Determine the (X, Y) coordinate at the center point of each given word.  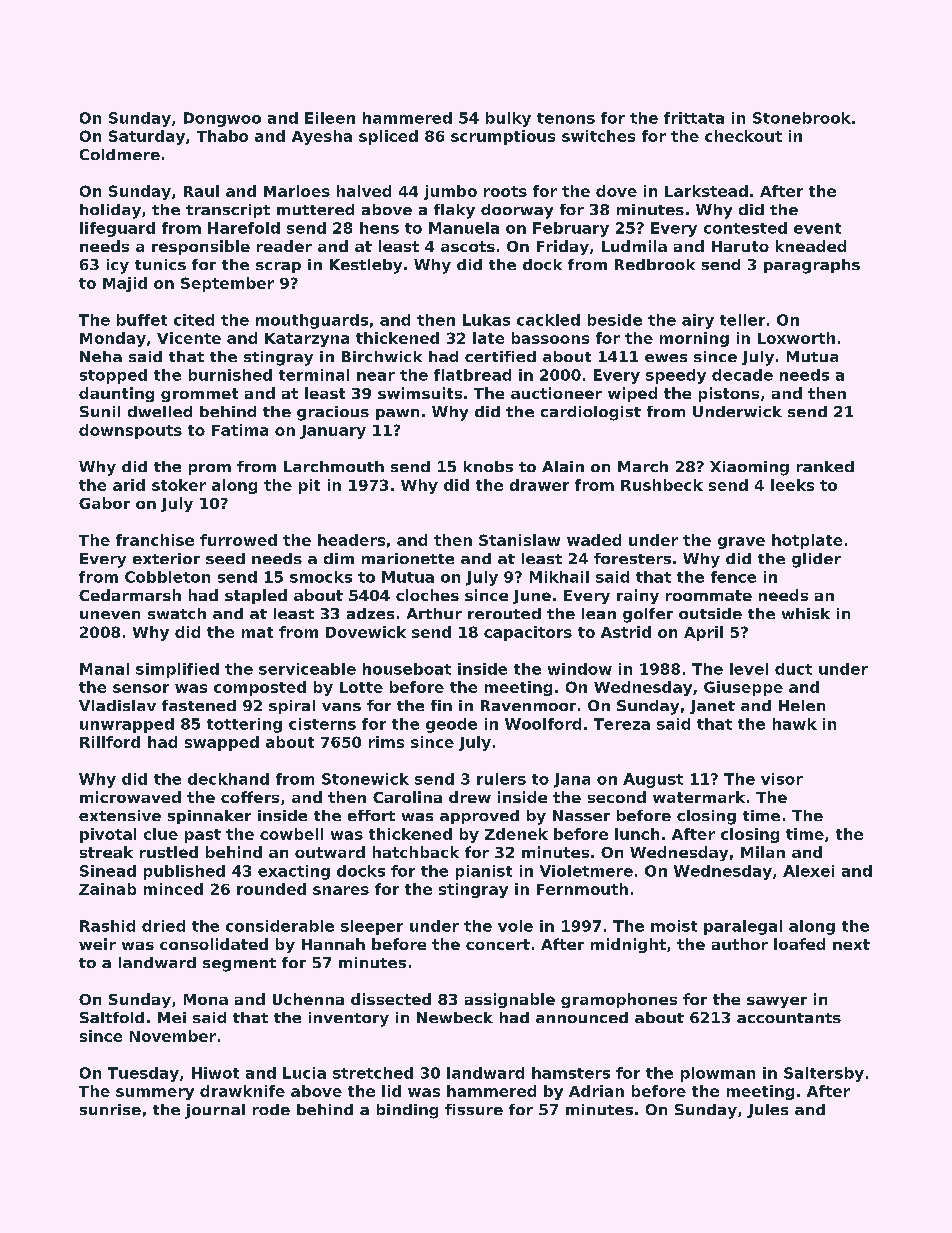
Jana (572, 780)
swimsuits (420, 393)
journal (215, 1111)
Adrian (596, 1091)
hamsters (571, 1073)
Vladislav (117, 705)
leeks (792, 485)
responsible (201, 247)
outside (710, 613)
